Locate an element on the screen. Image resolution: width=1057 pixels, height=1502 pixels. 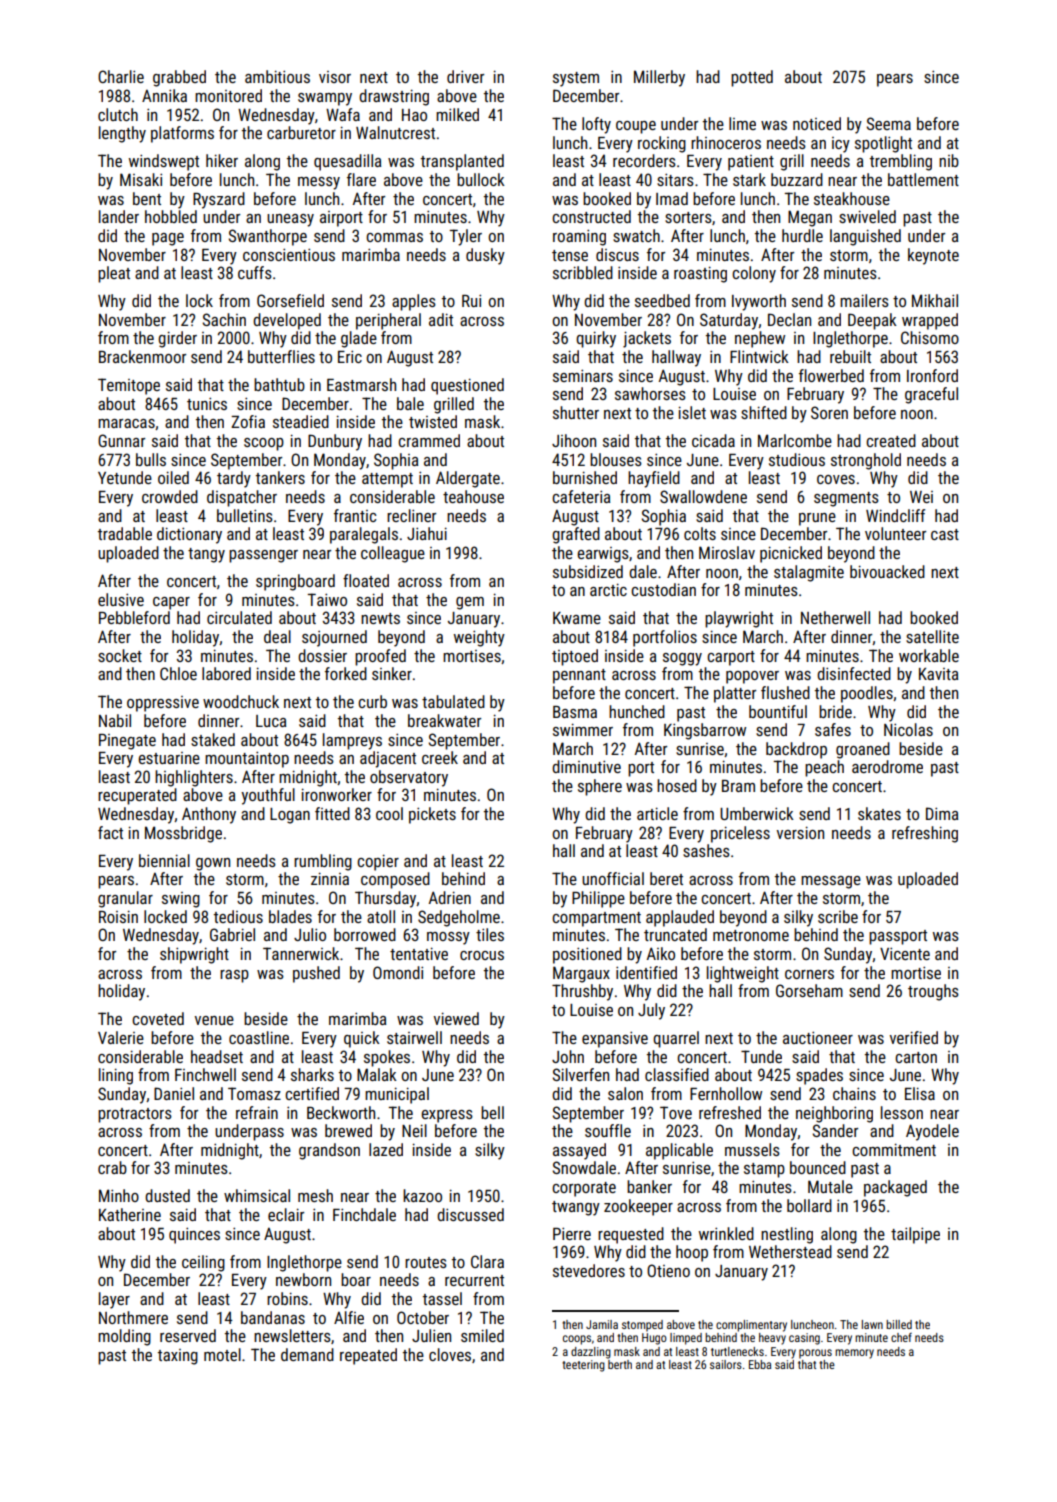
system is located at coordinates (576, 79).
